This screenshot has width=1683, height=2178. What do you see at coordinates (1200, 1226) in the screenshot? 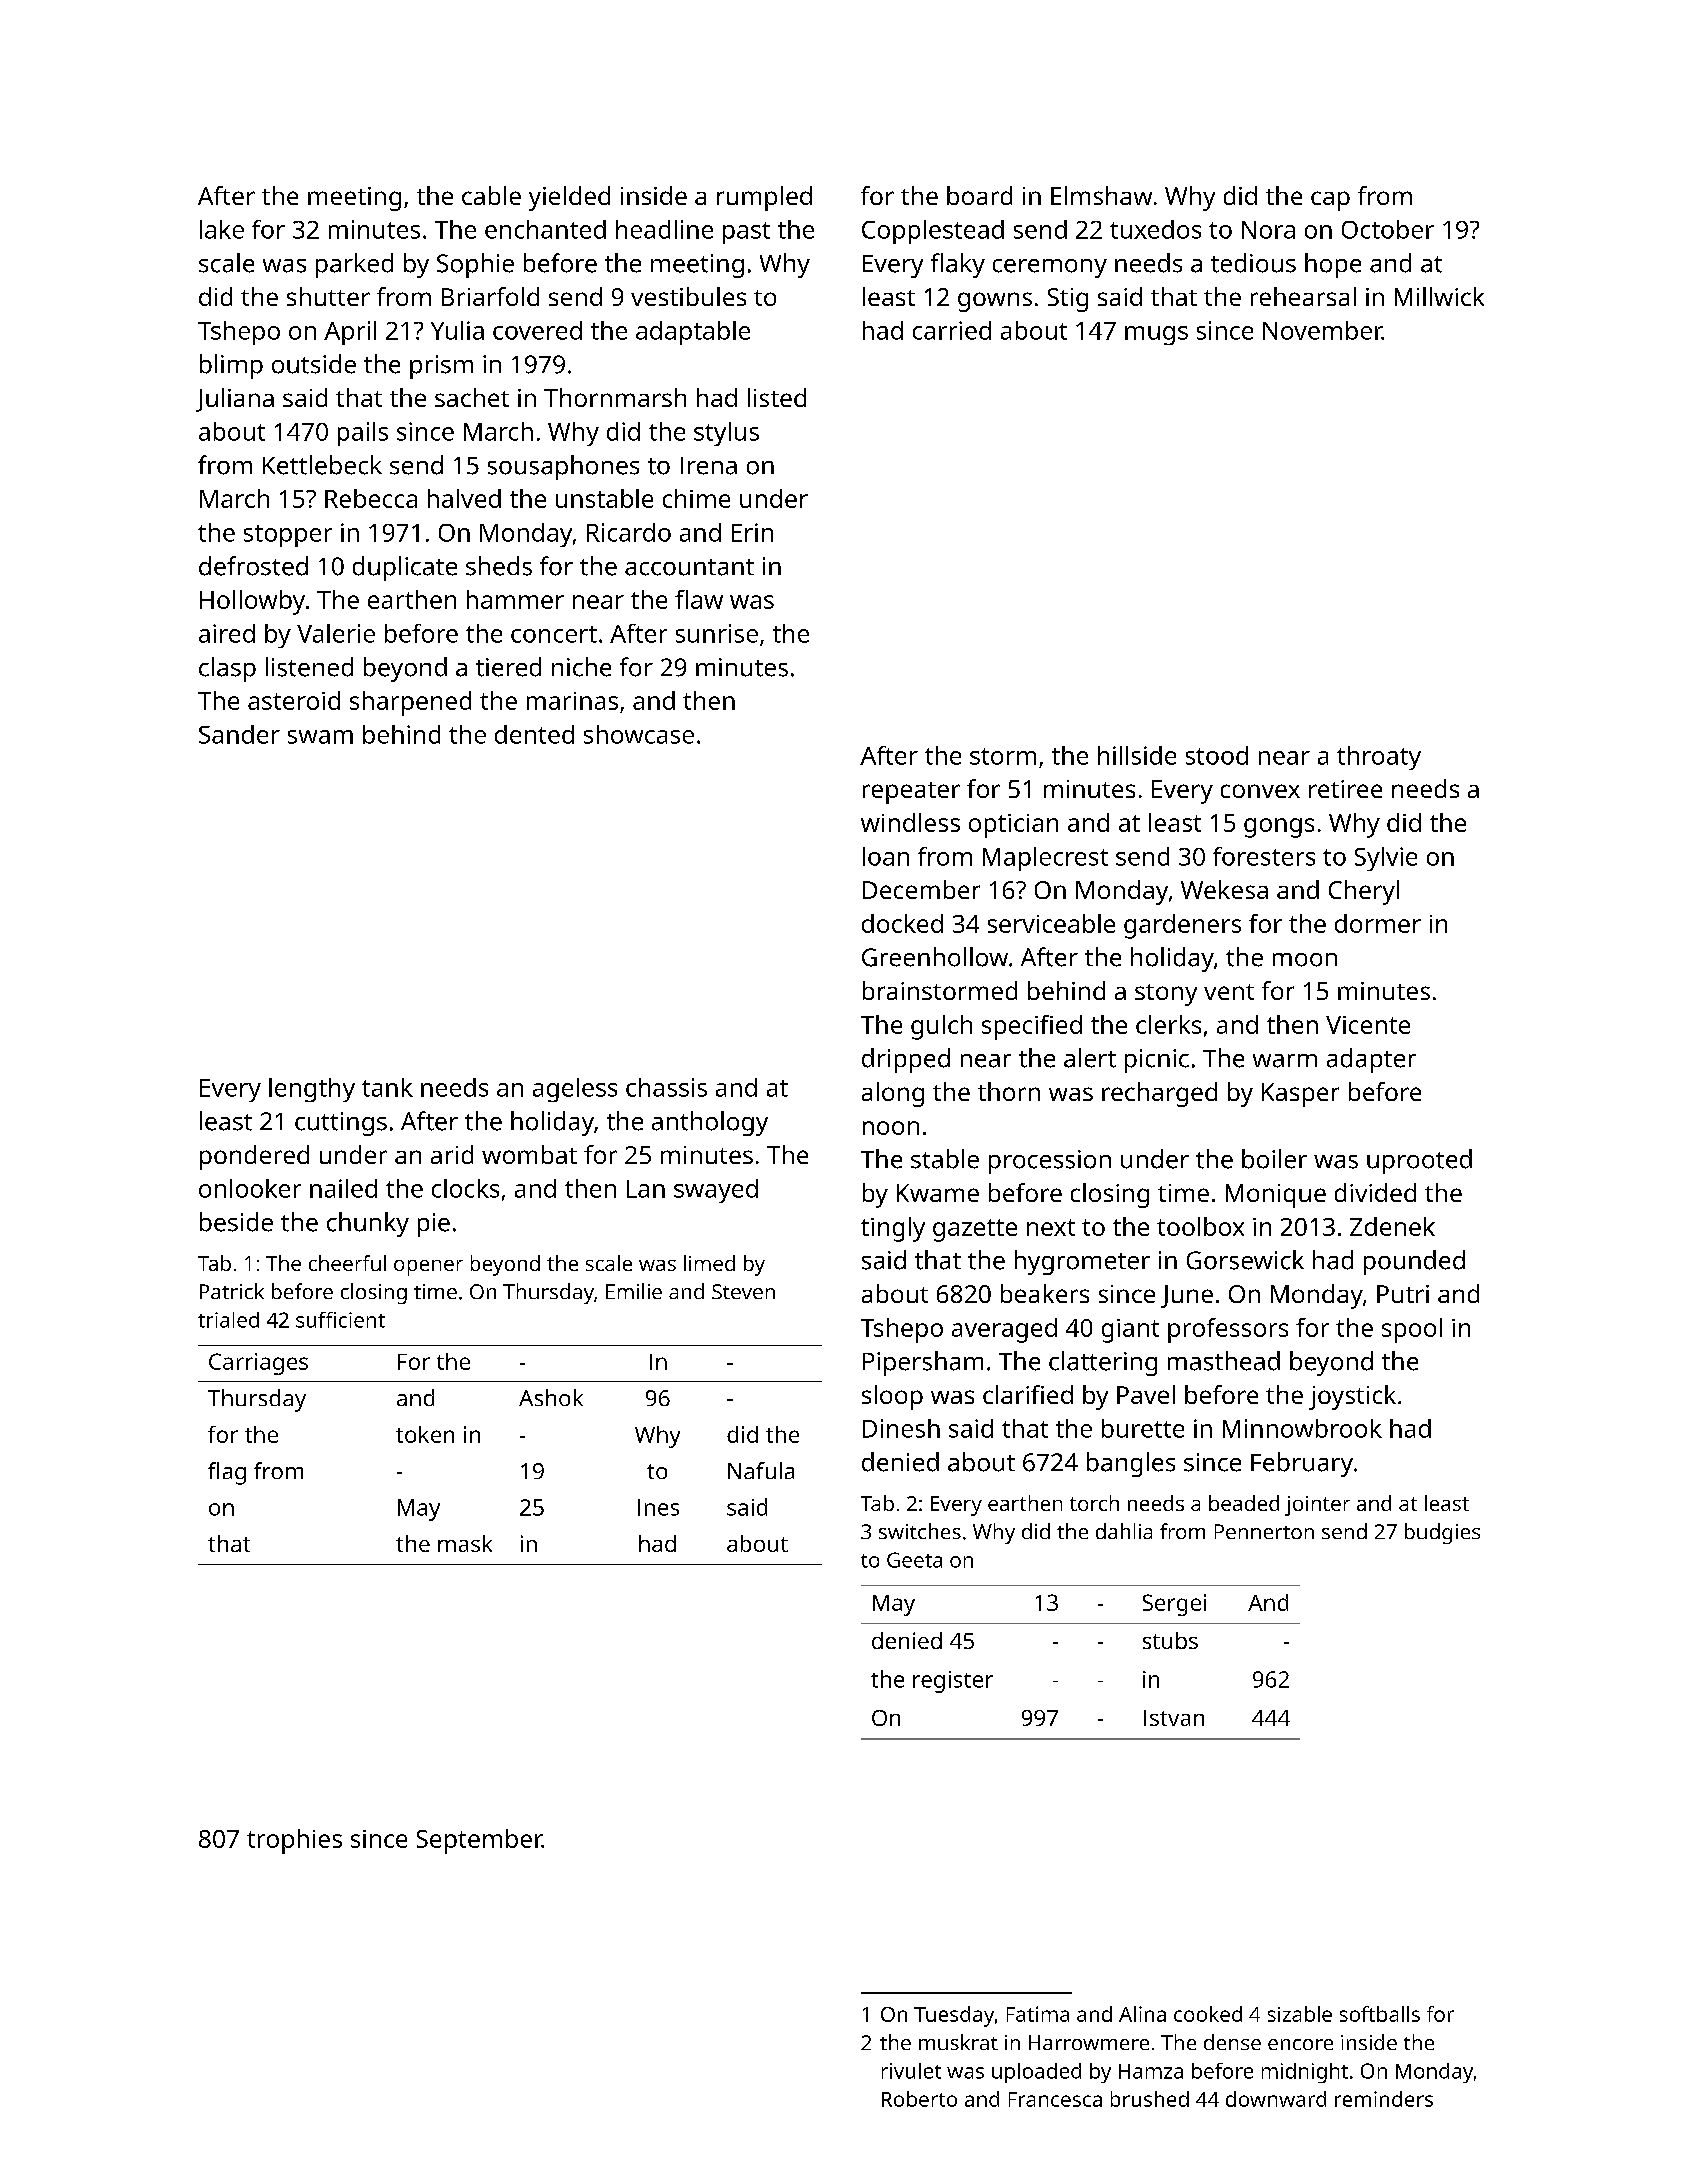
I see `toolbox` at bounding box center [1200, 1226].
